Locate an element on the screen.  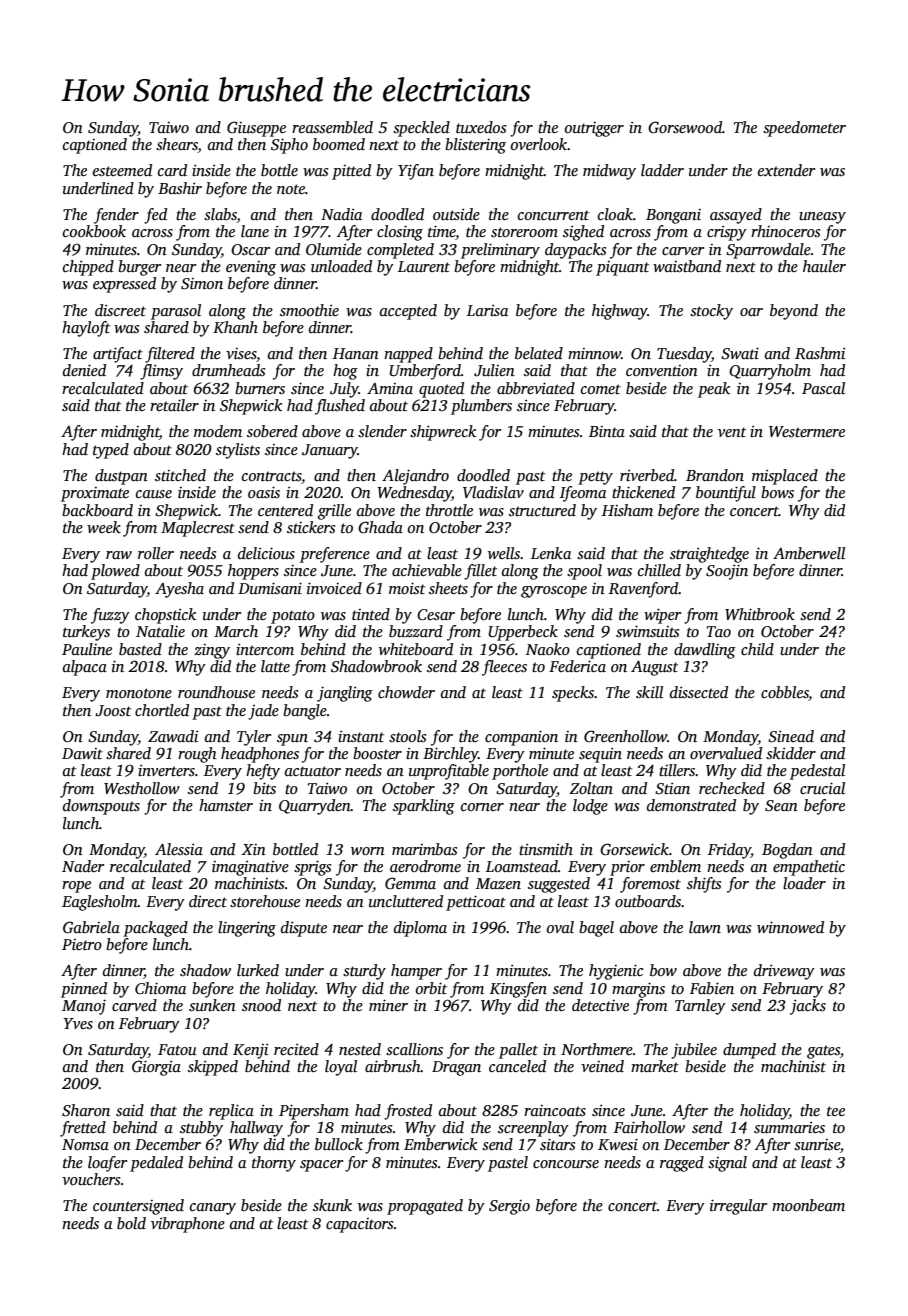
Tuesday is located at coordinates (684, 355).
